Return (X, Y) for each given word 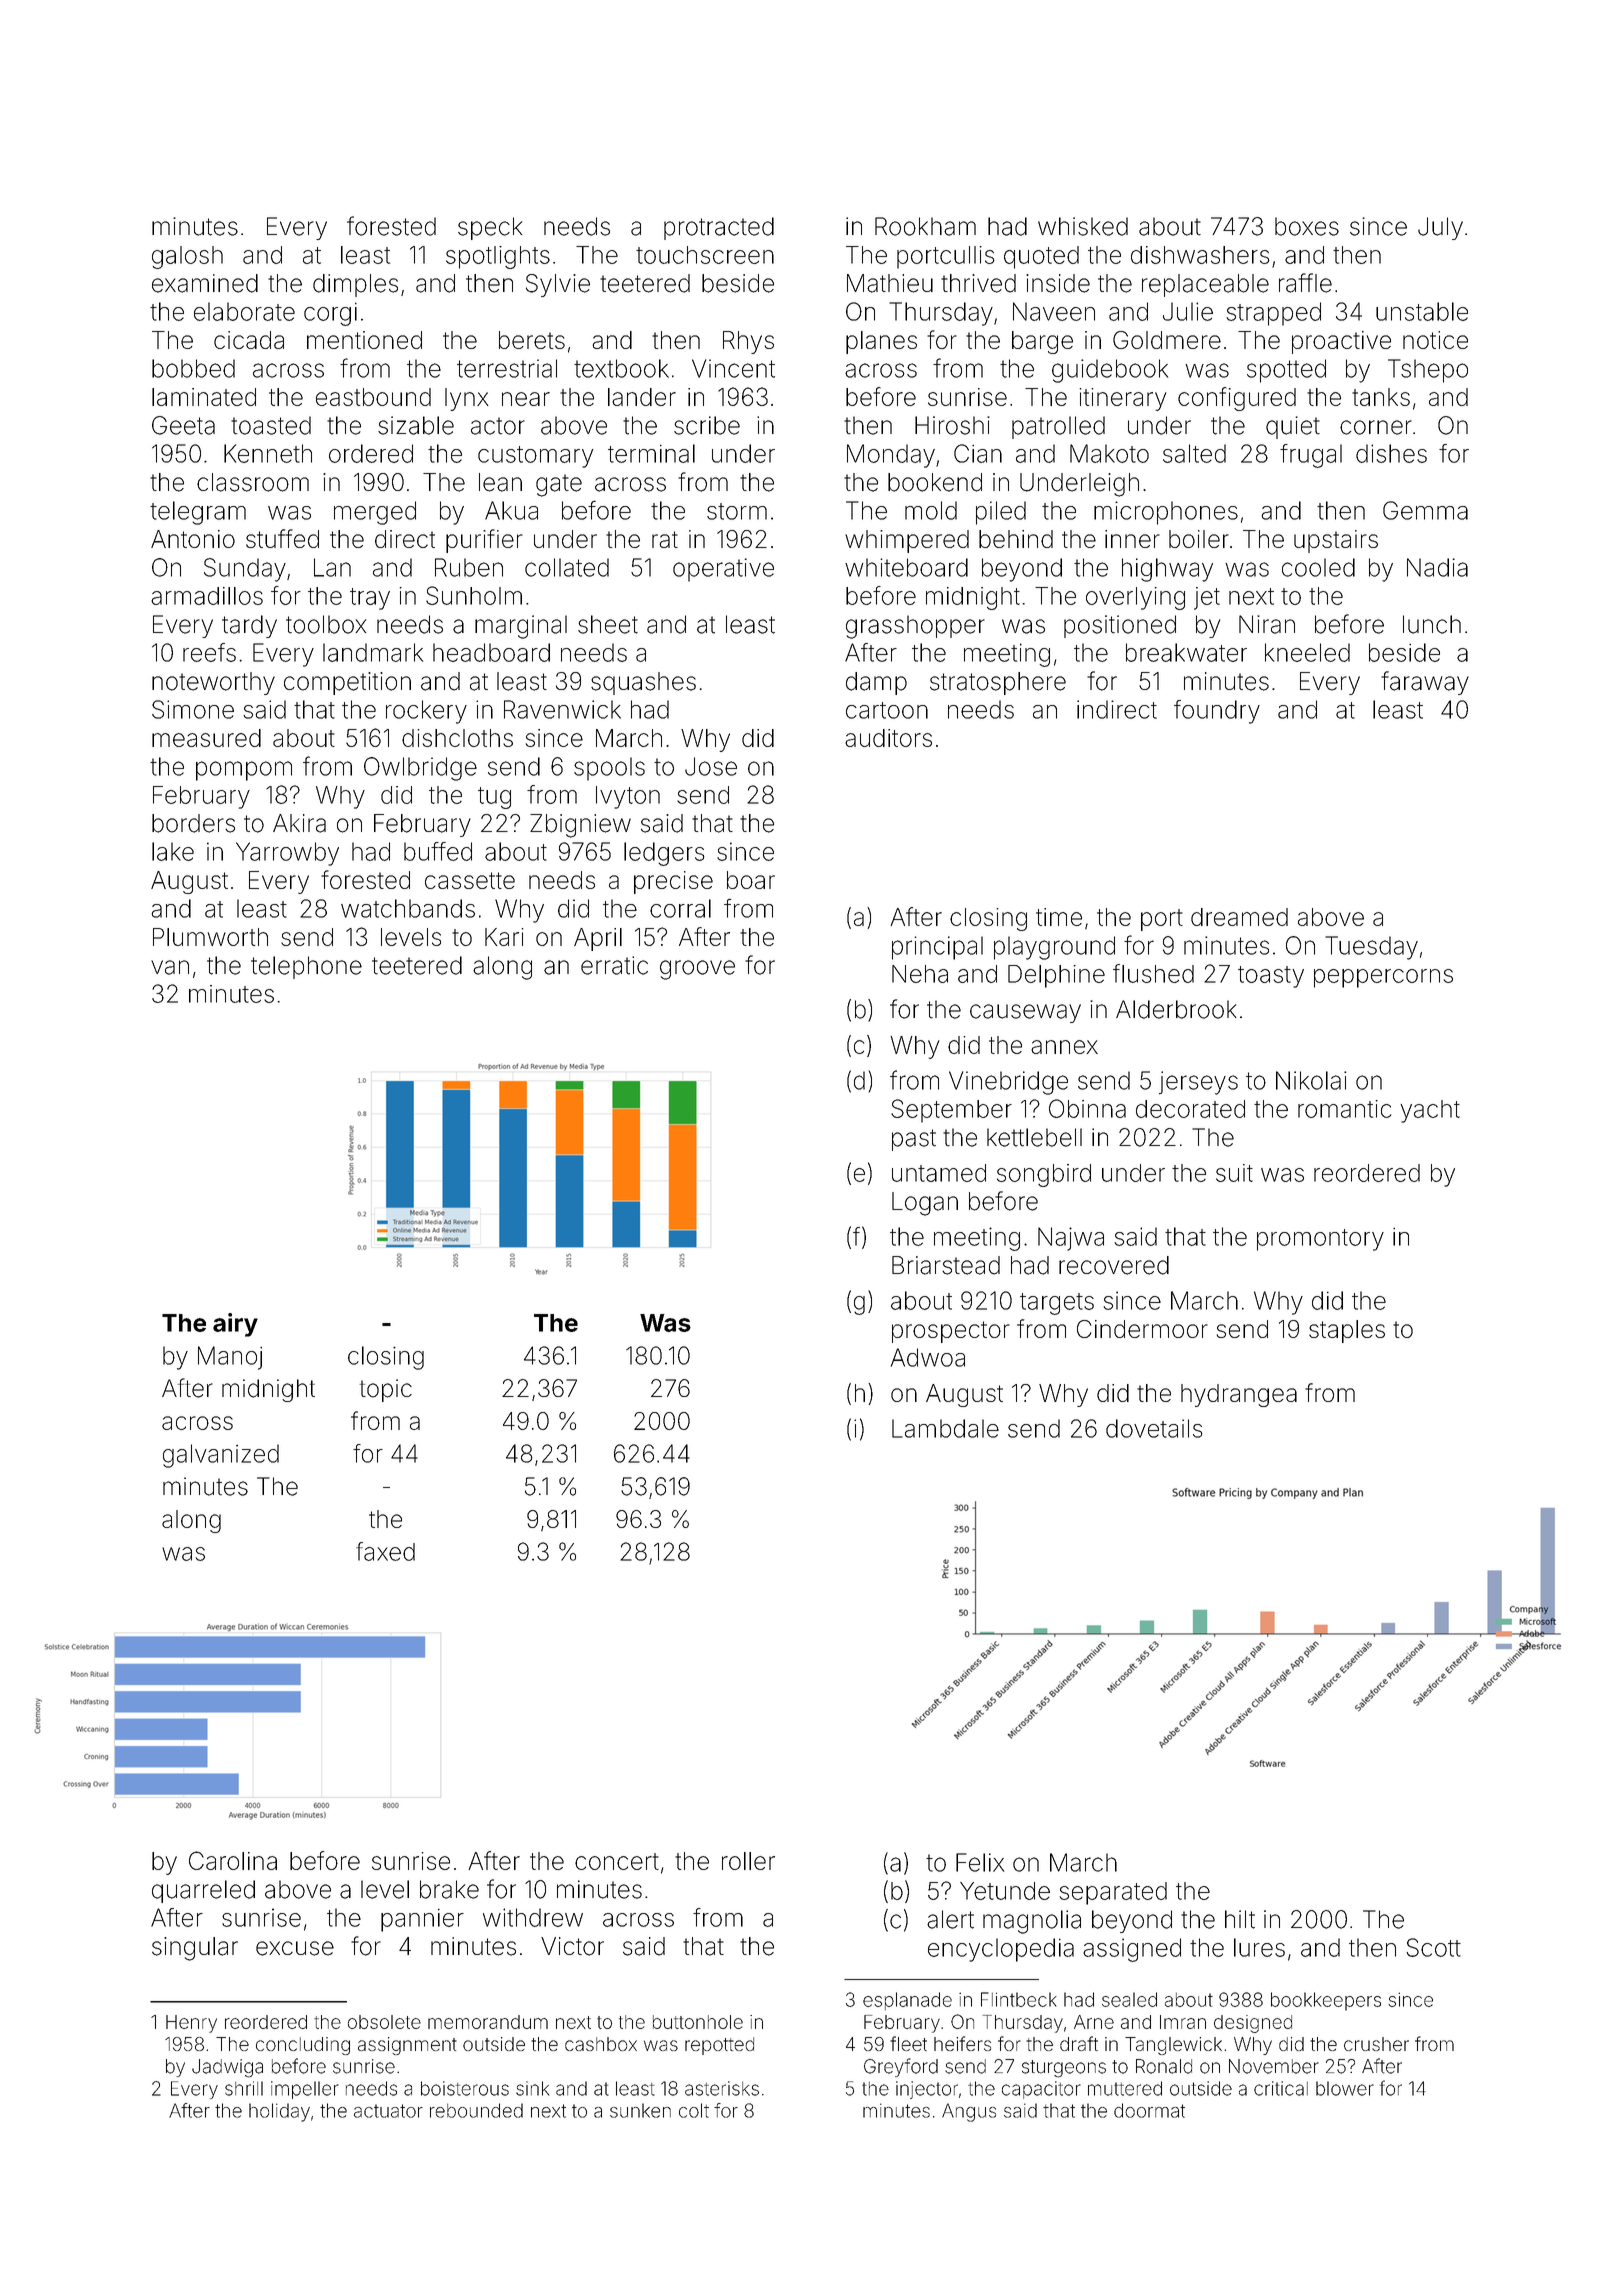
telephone (306, 967)
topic (386, 1390)
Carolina (233, 1860)
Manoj (230, 1358)
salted (1194, 453)
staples (1347, 1331)
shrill (244, 2088)
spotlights (498, 257)
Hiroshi (952, 425)
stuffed (282, 538)
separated (1113, 1893)
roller (748, 1861)
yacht (1430, 1111)
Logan (925, 1204)
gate (559, 485)
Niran (1267, 624)
